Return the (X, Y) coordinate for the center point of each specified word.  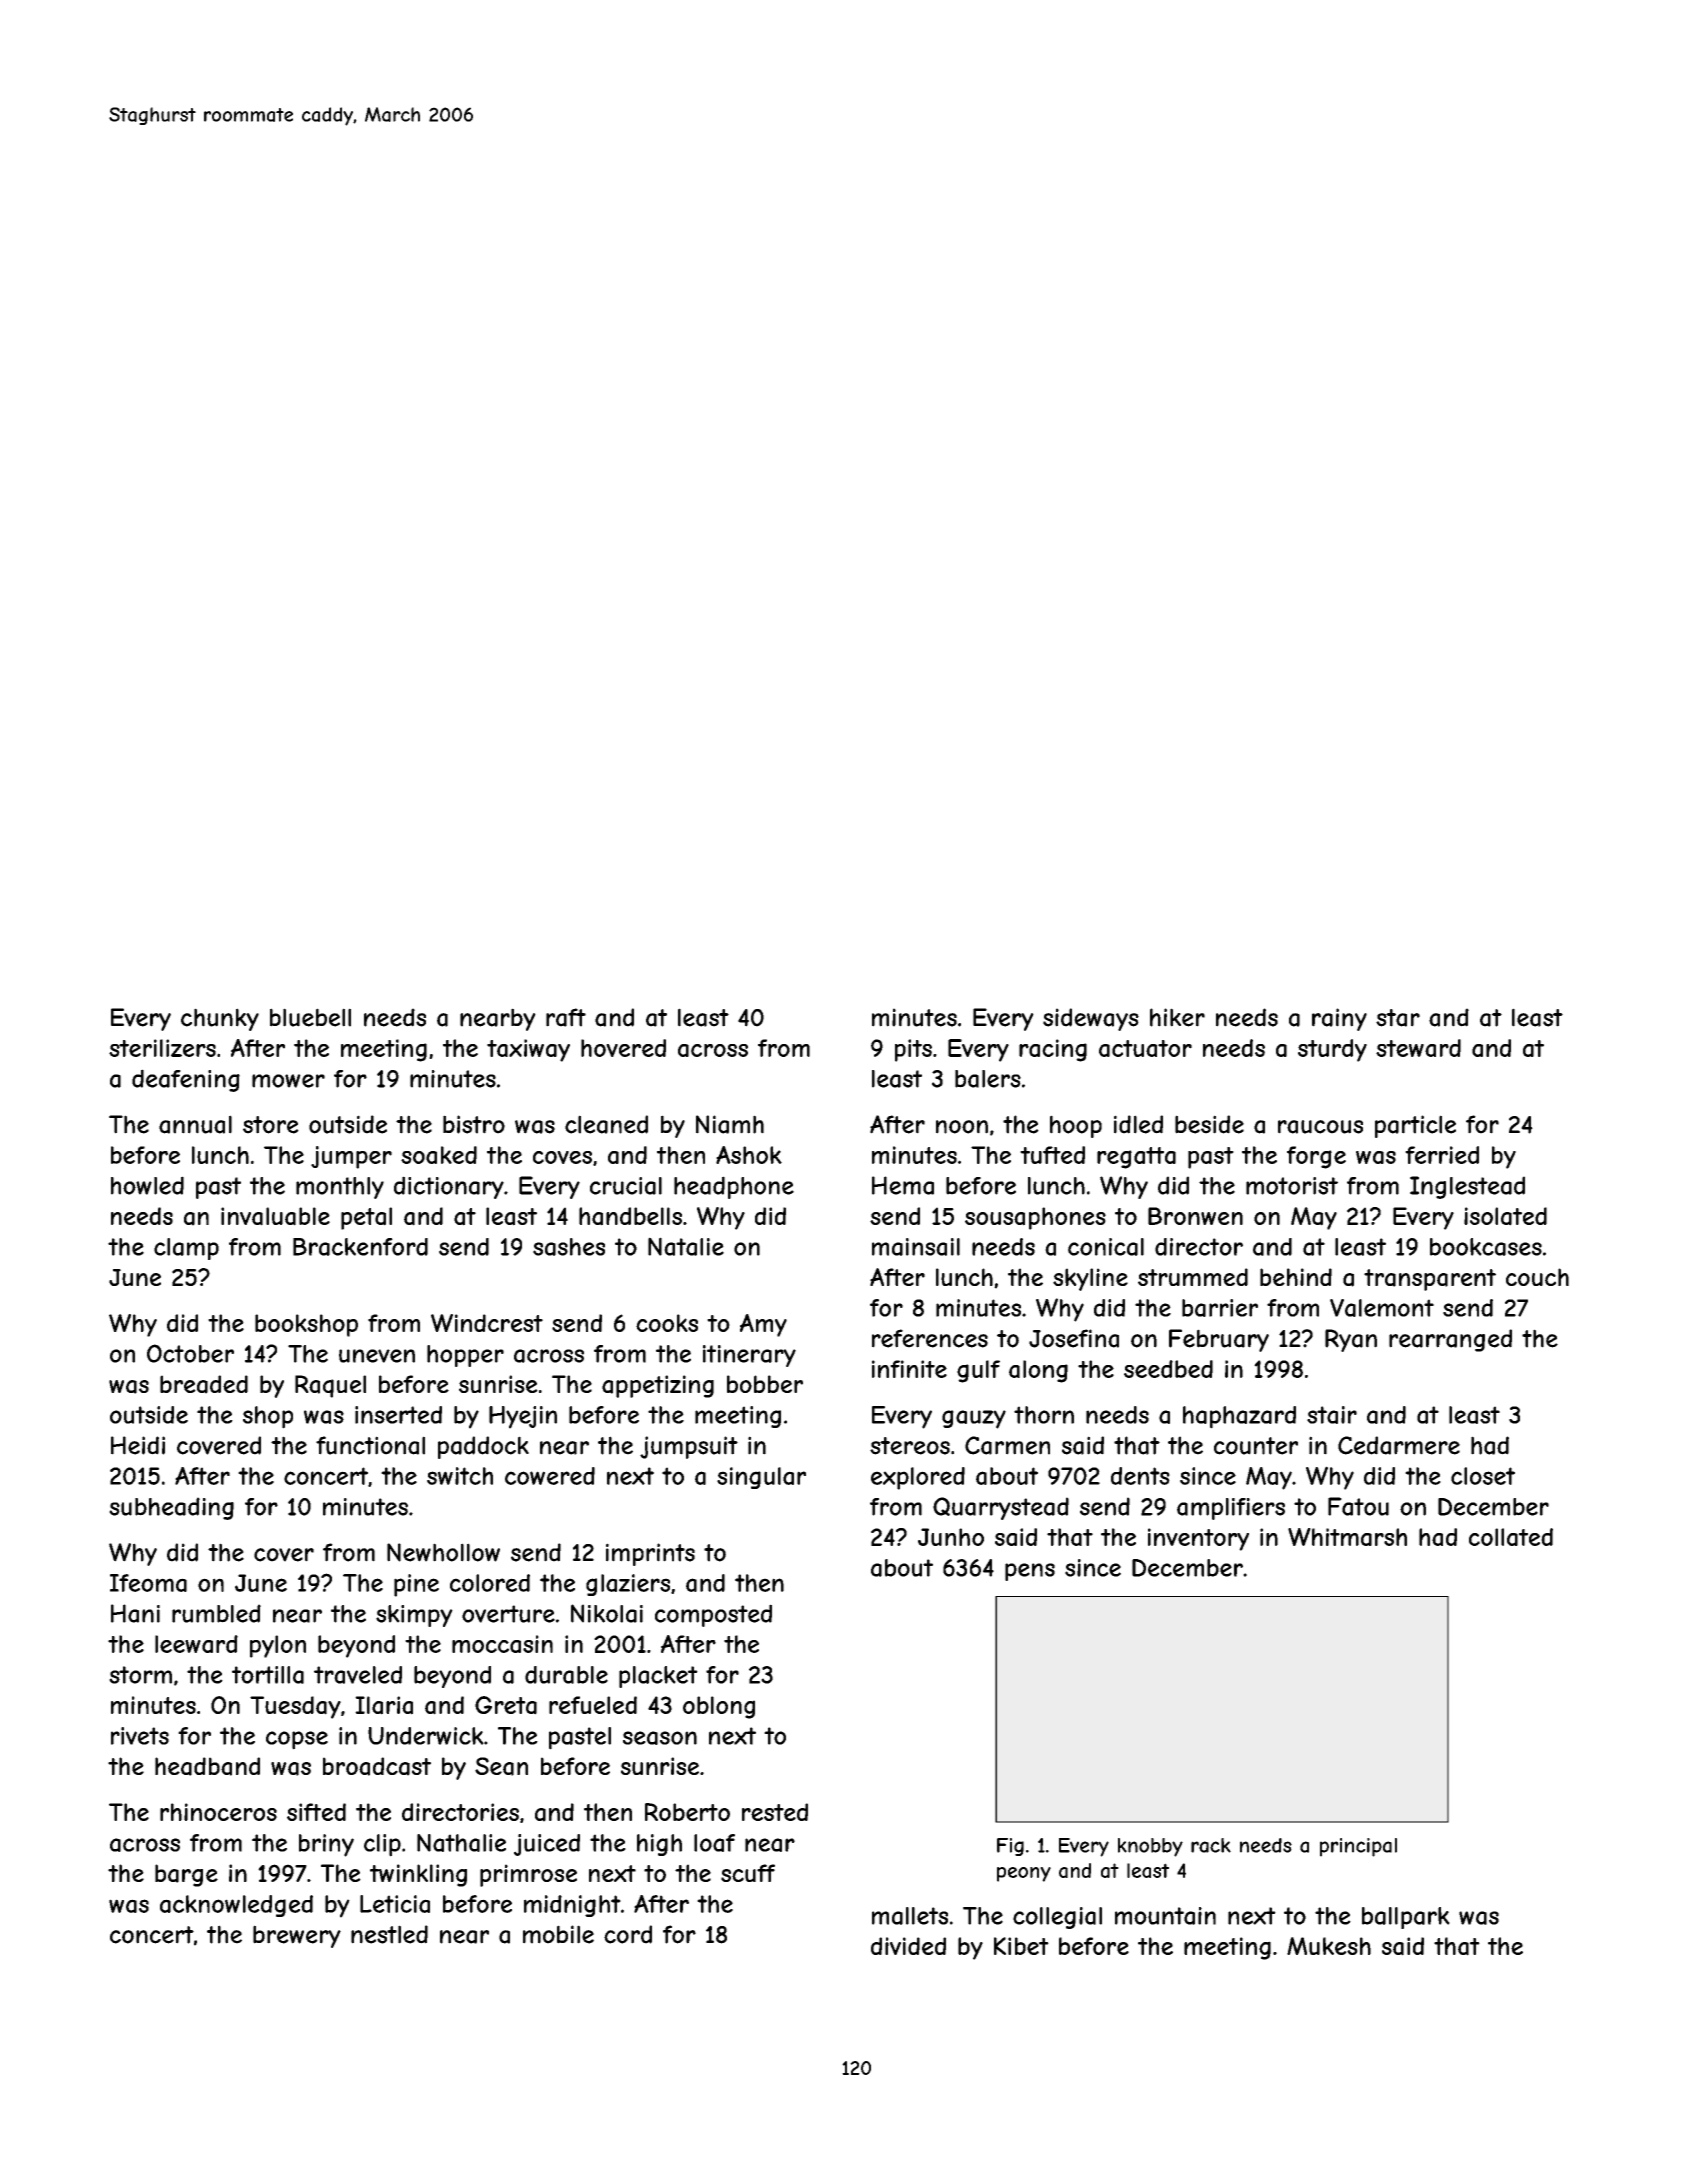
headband (207, 1766)
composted (713, 1615)
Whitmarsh (1347, 1537)
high (659, 1845)
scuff (748, 1873)
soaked (439, 1155)
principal (1358, 1847)
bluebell (310, 1017)
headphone (734, 1187)
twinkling (418, 1875)
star (1398, 1018)
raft (566, 1017)
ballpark (1406, 1918)
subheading (171, 1508)
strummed (1193, 1277)
